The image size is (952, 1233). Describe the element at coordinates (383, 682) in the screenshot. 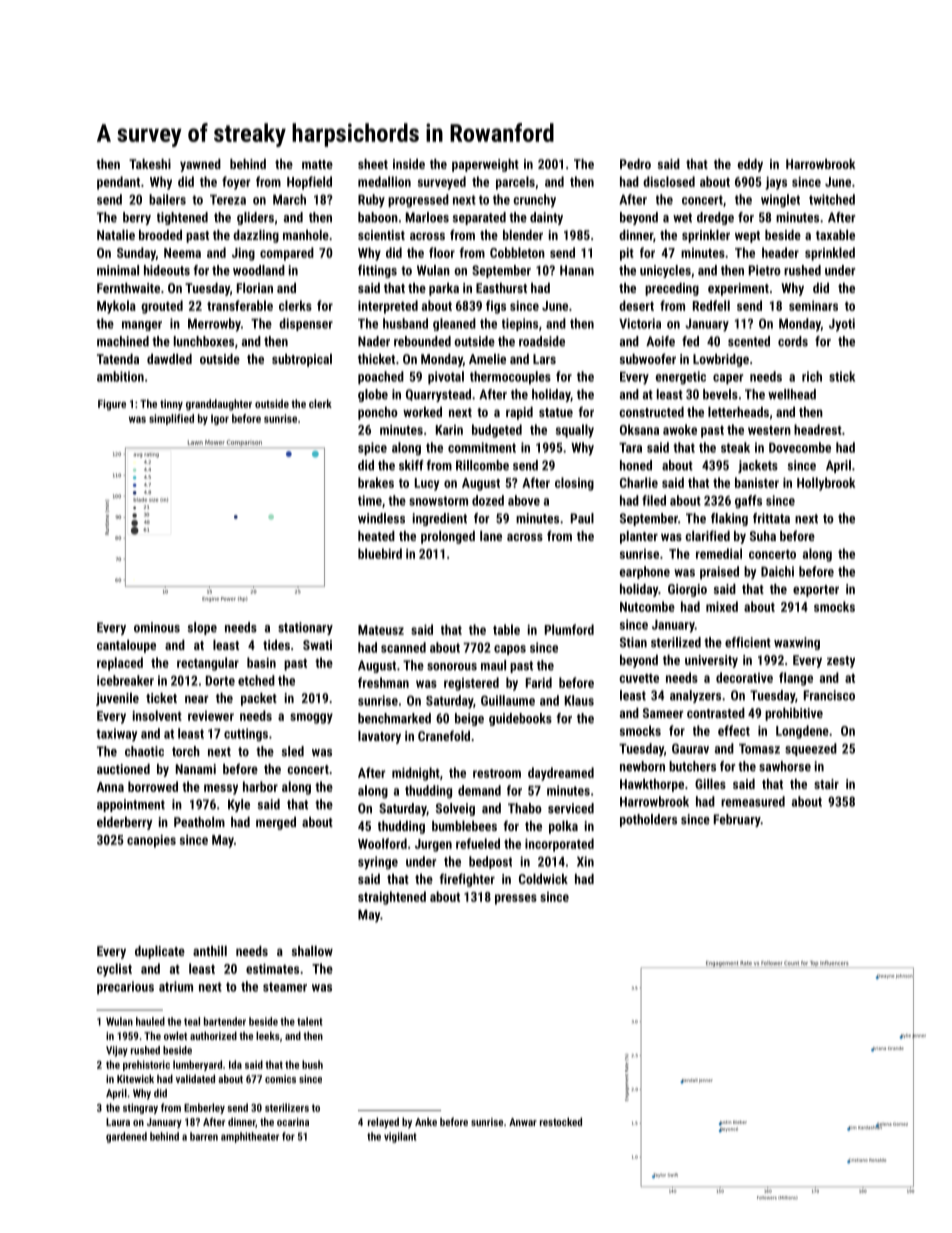

I see `freshman` at that location.
